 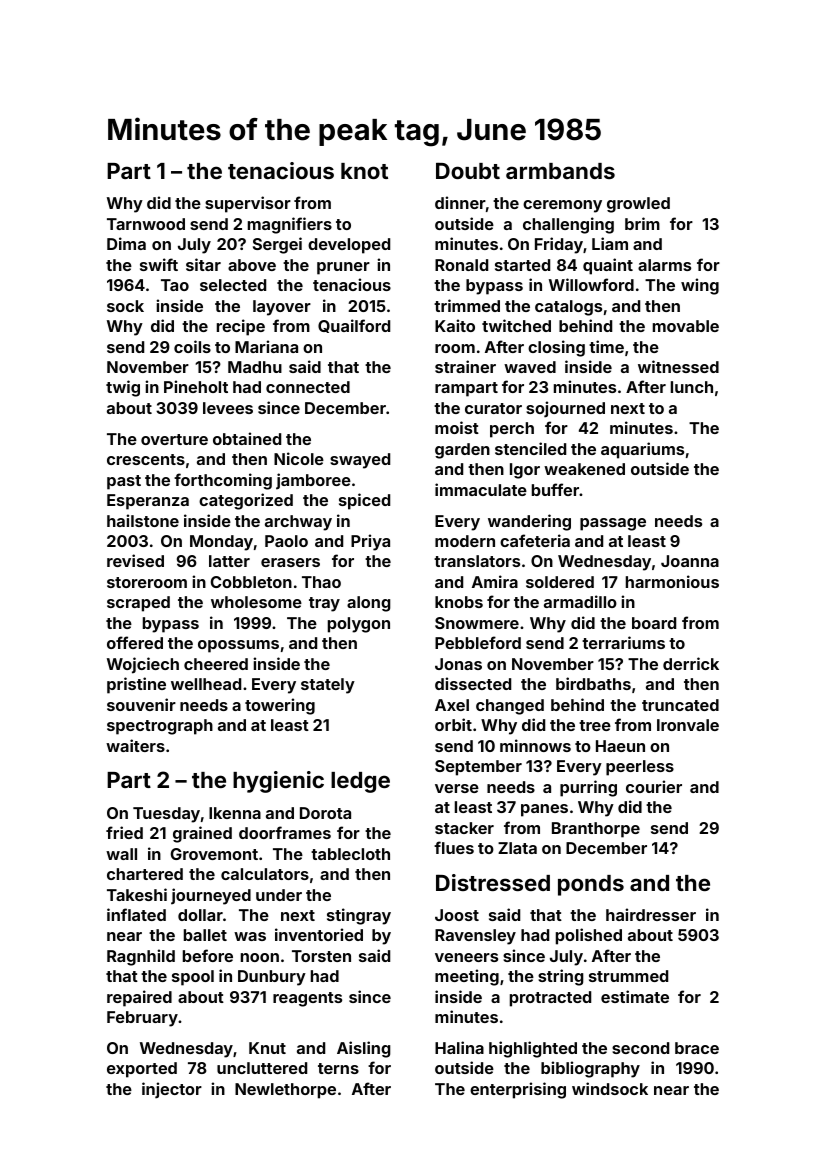 What do you see at coordinates (142, 1019) in the screenshot?
I see `February` at bounding box center [142, 1019].
